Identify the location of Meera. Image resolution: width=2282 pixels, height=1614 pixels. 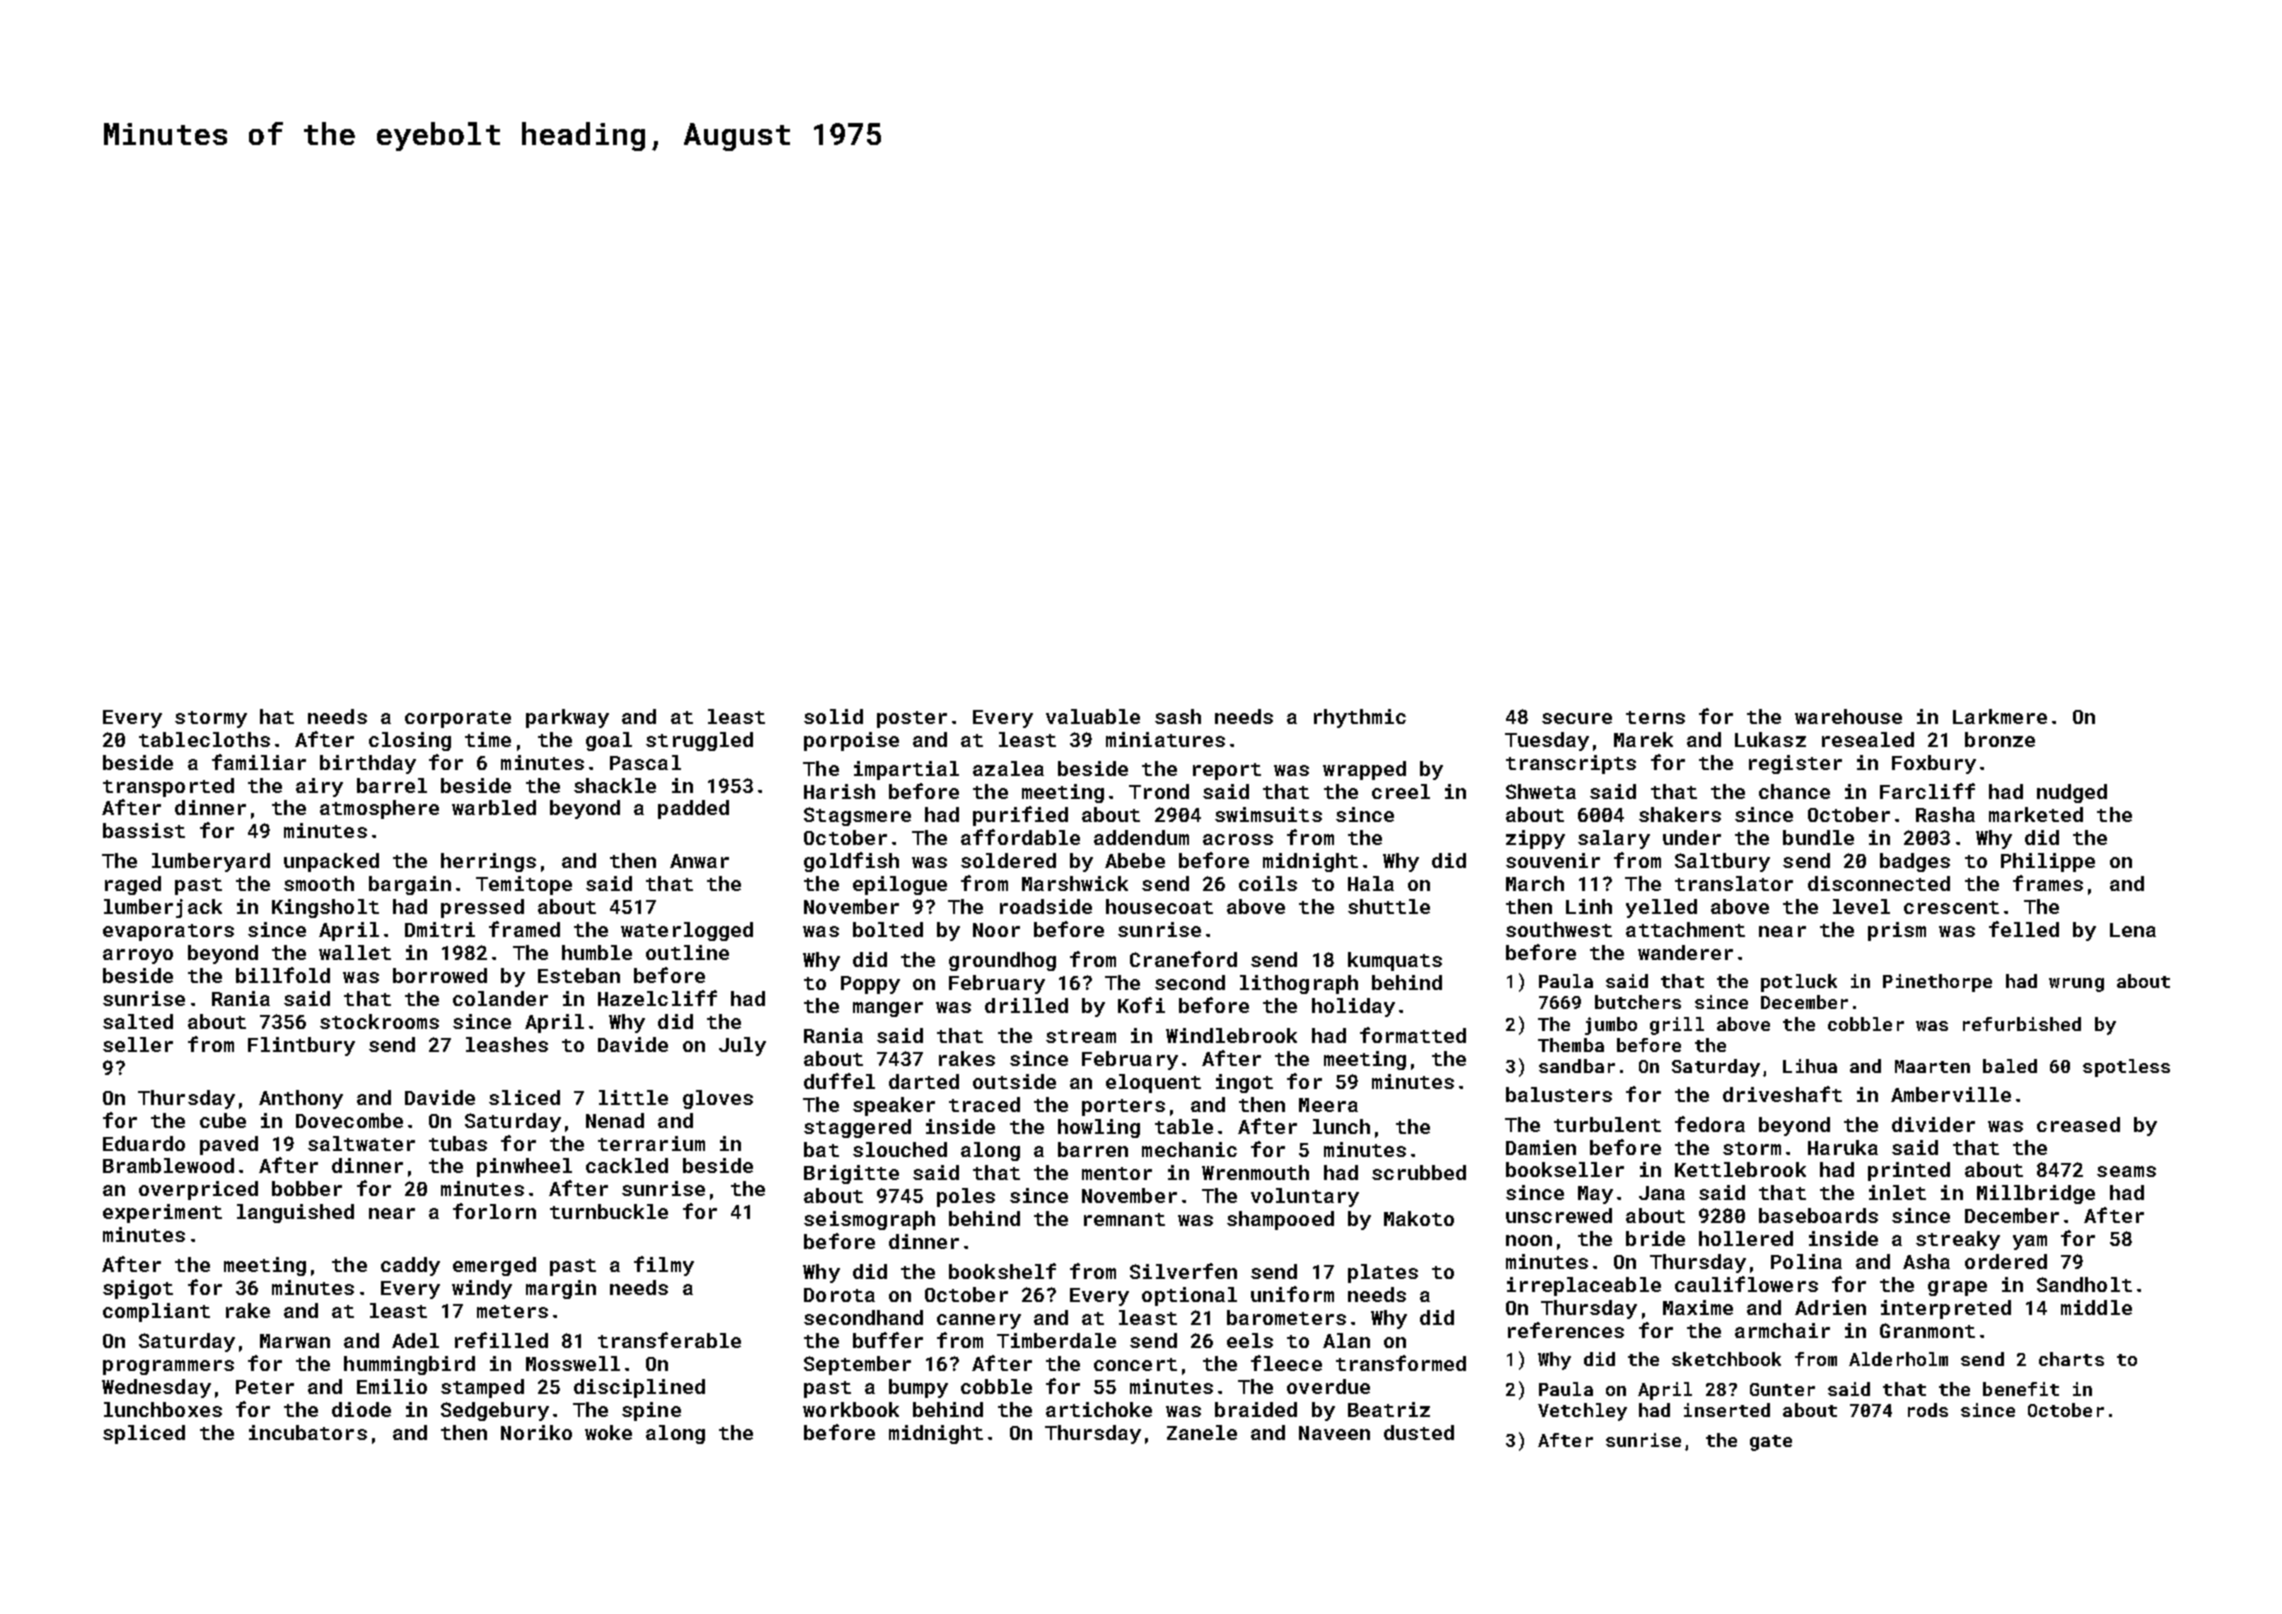
(1328, 1105).
